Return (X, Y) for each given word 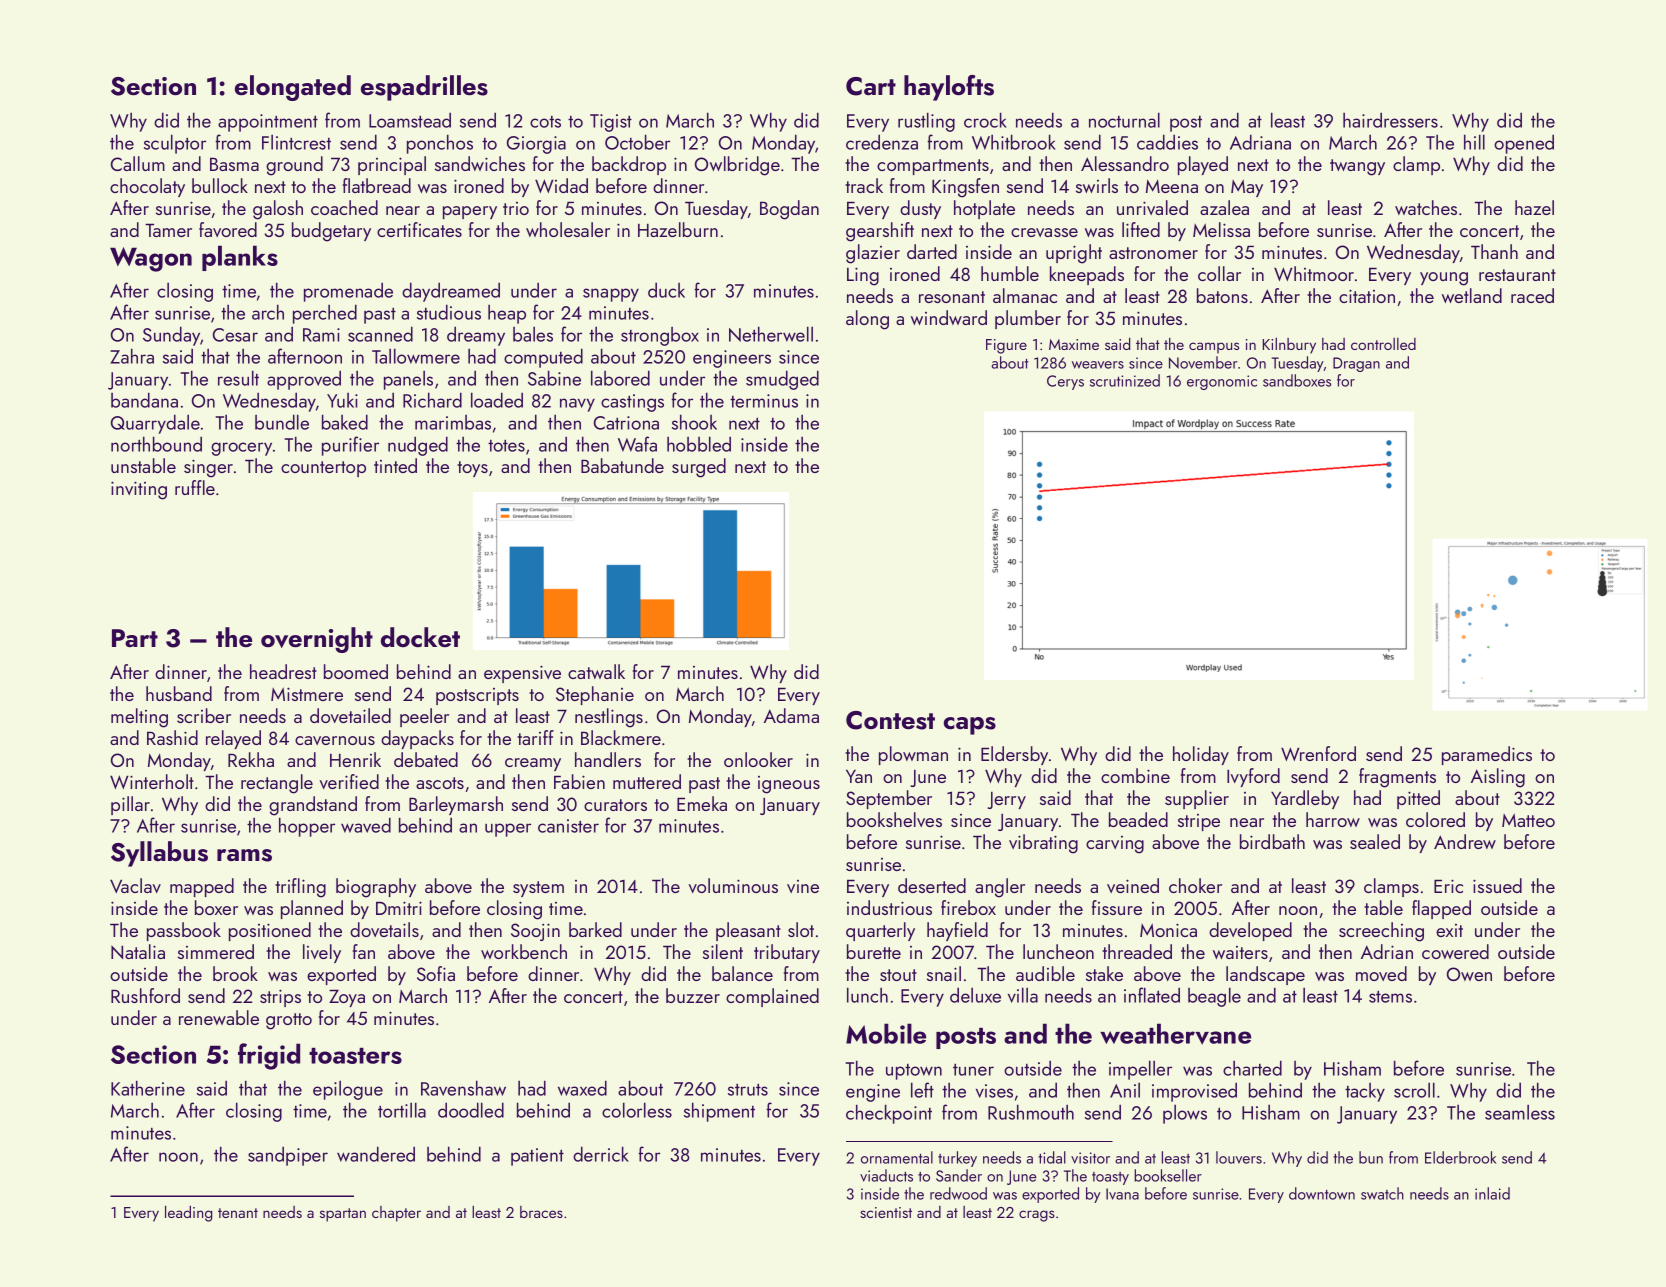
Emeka (702, 803)
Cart (871, 86)
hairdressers (1390, 120)
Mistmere (307, 694)
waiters (1240, 952)
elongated (293, 88)
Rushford (145, 995)
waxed (582, 1088)
